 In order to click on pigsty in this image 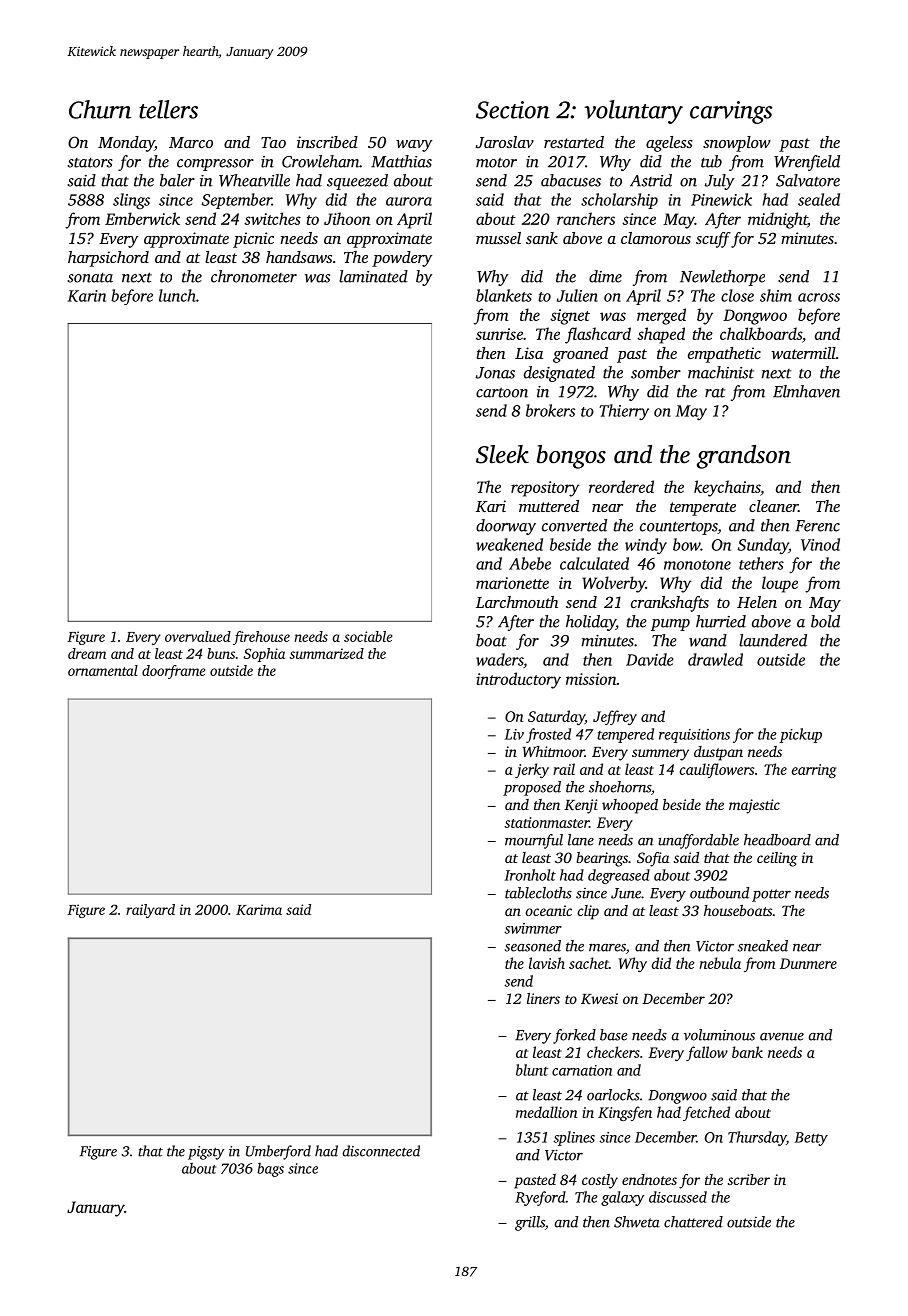, I will do `click(206, 1153)`.
